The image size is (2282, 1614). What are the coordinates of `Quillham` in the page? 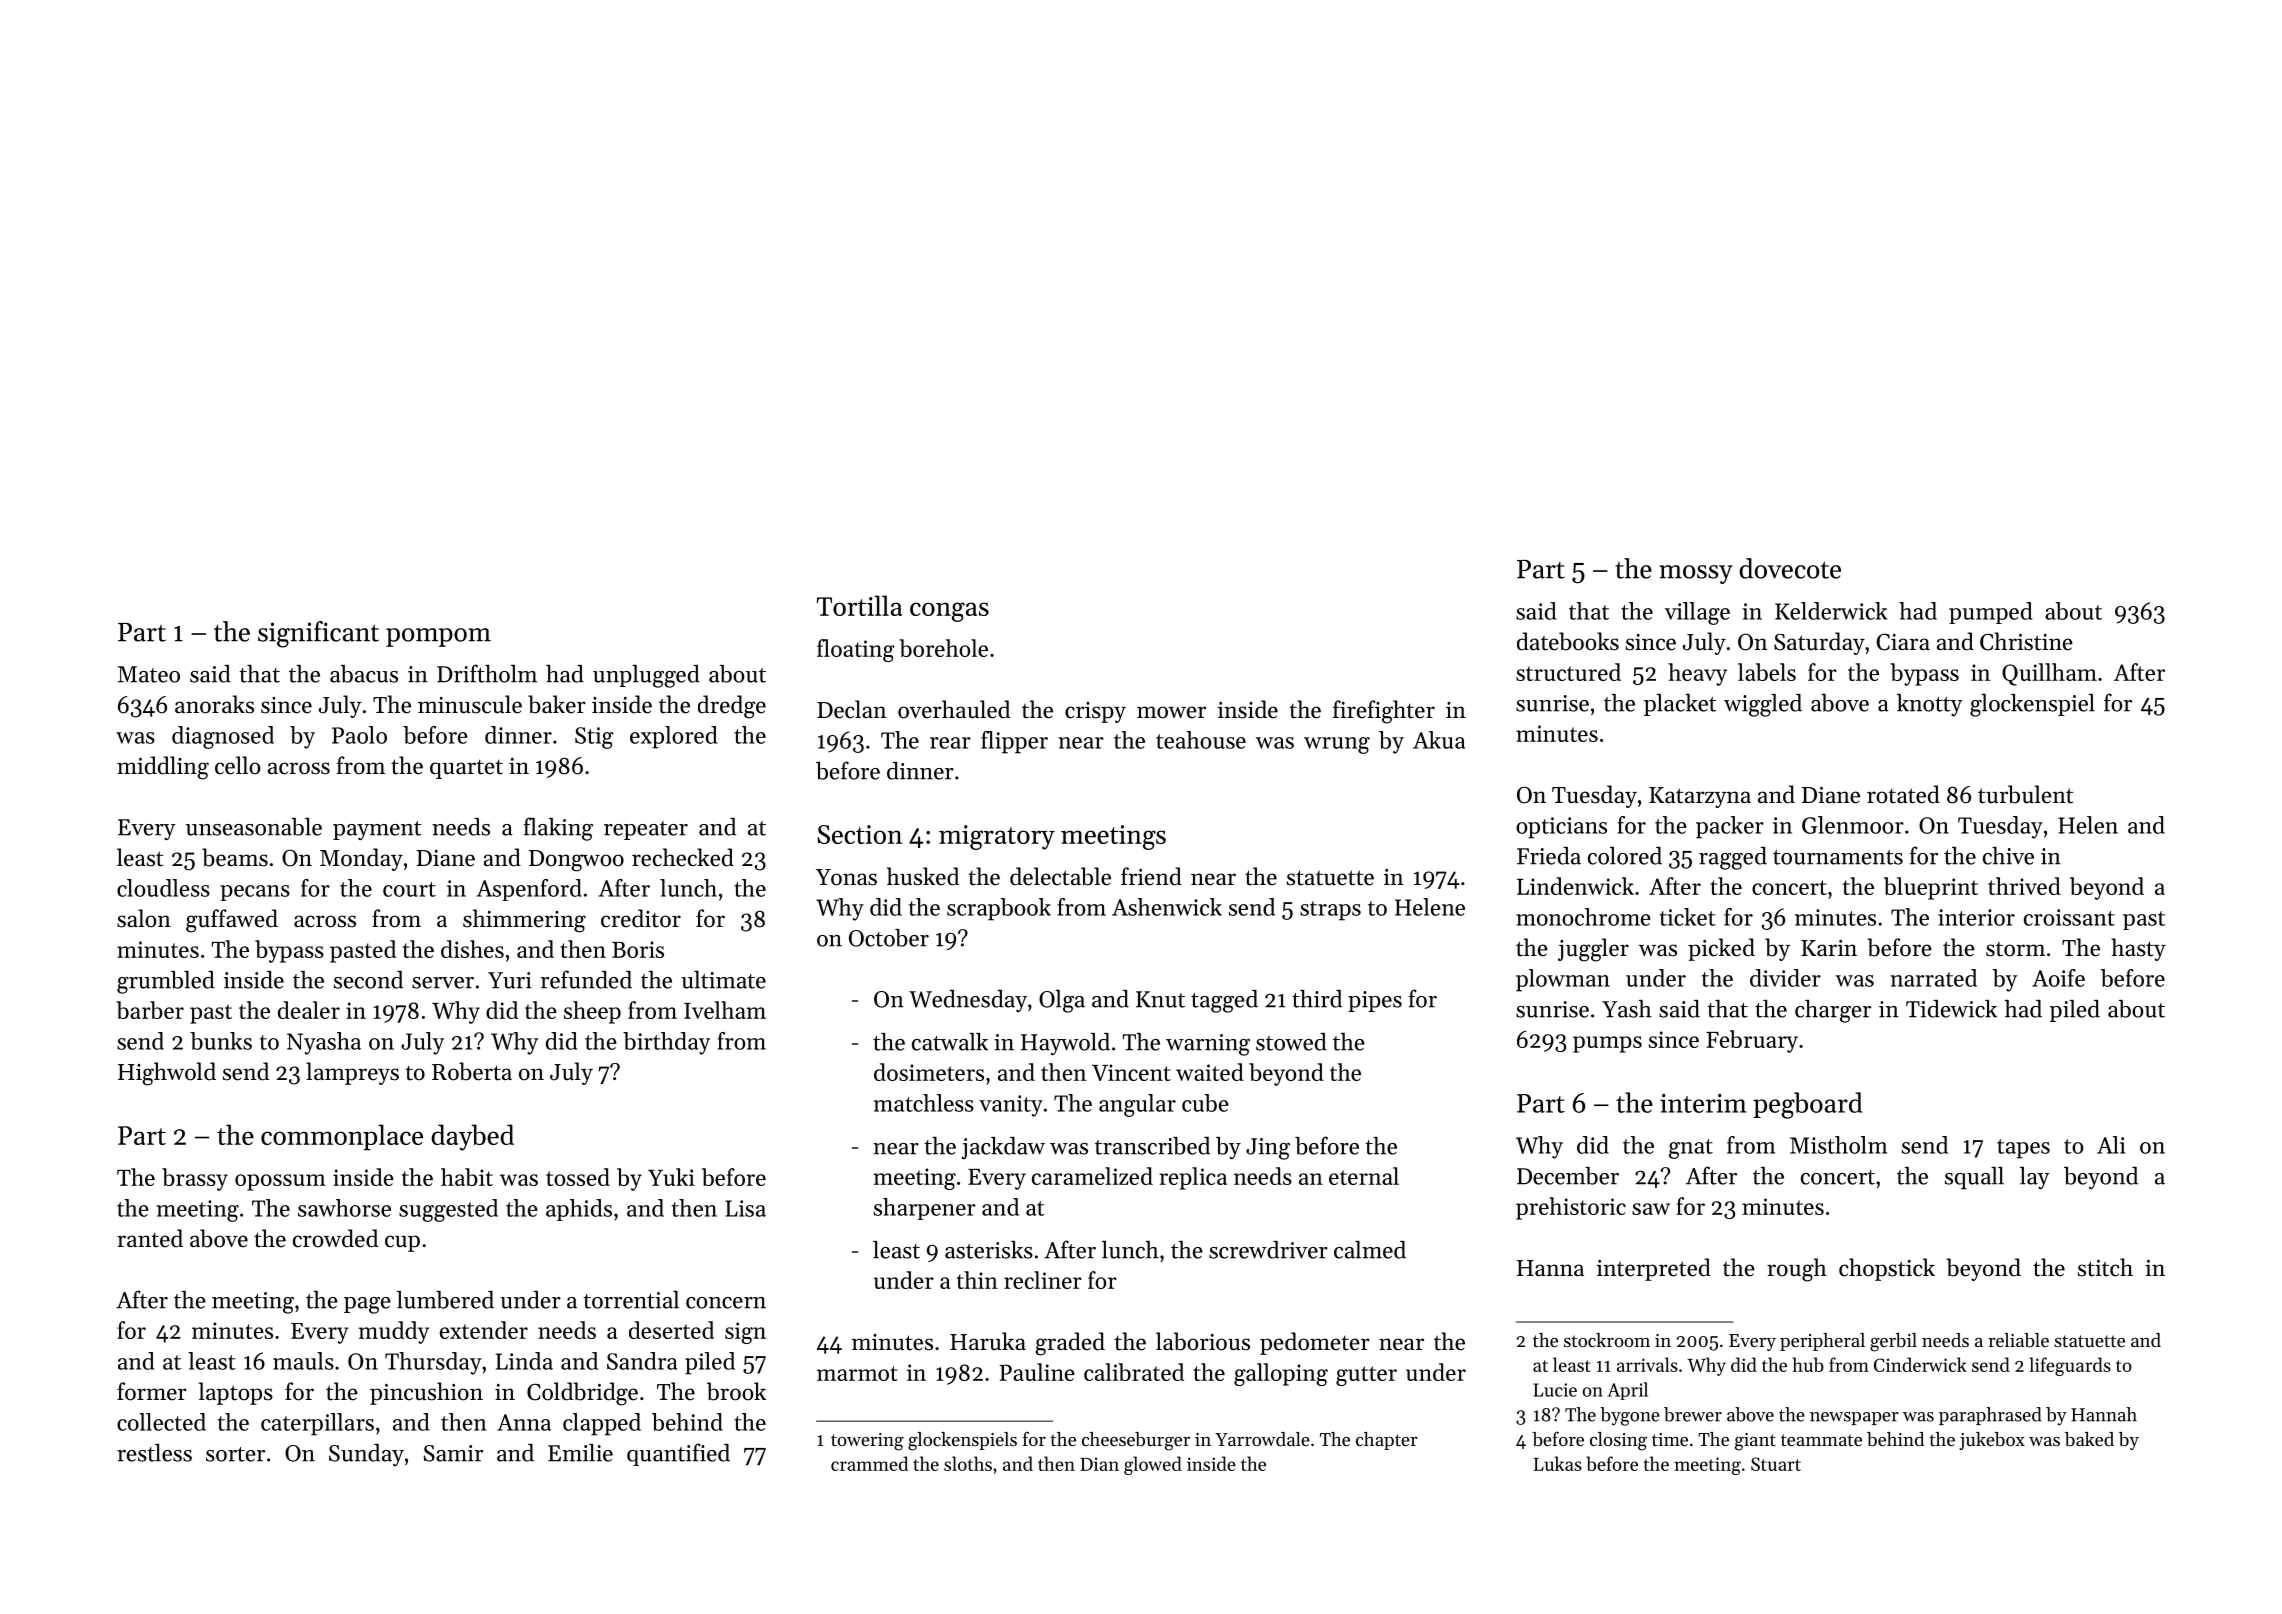 It's located at (2049, 674).
